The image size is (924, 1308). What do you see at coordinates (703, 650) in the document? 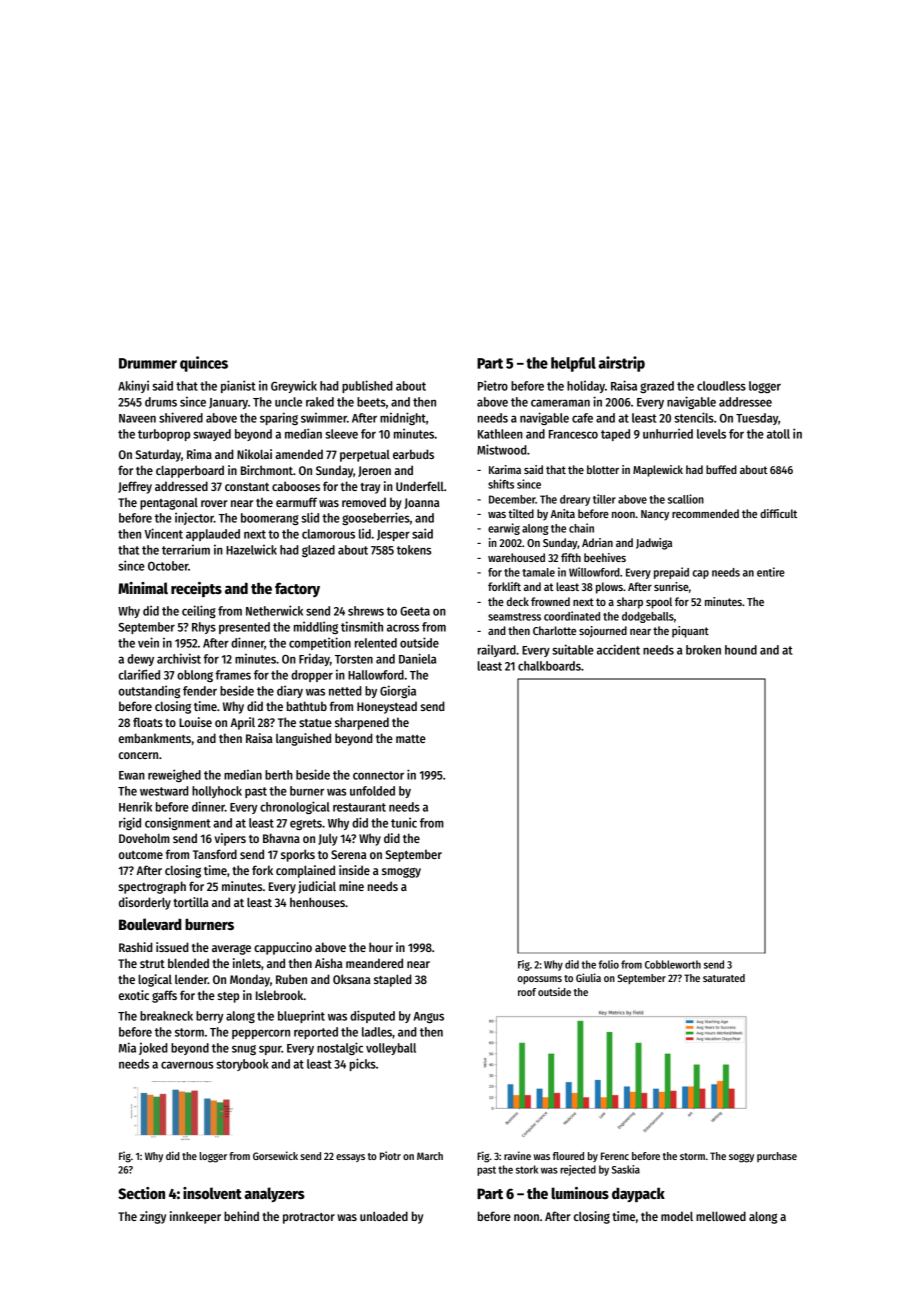
I see `broken` at bounding box center [703, 650].
